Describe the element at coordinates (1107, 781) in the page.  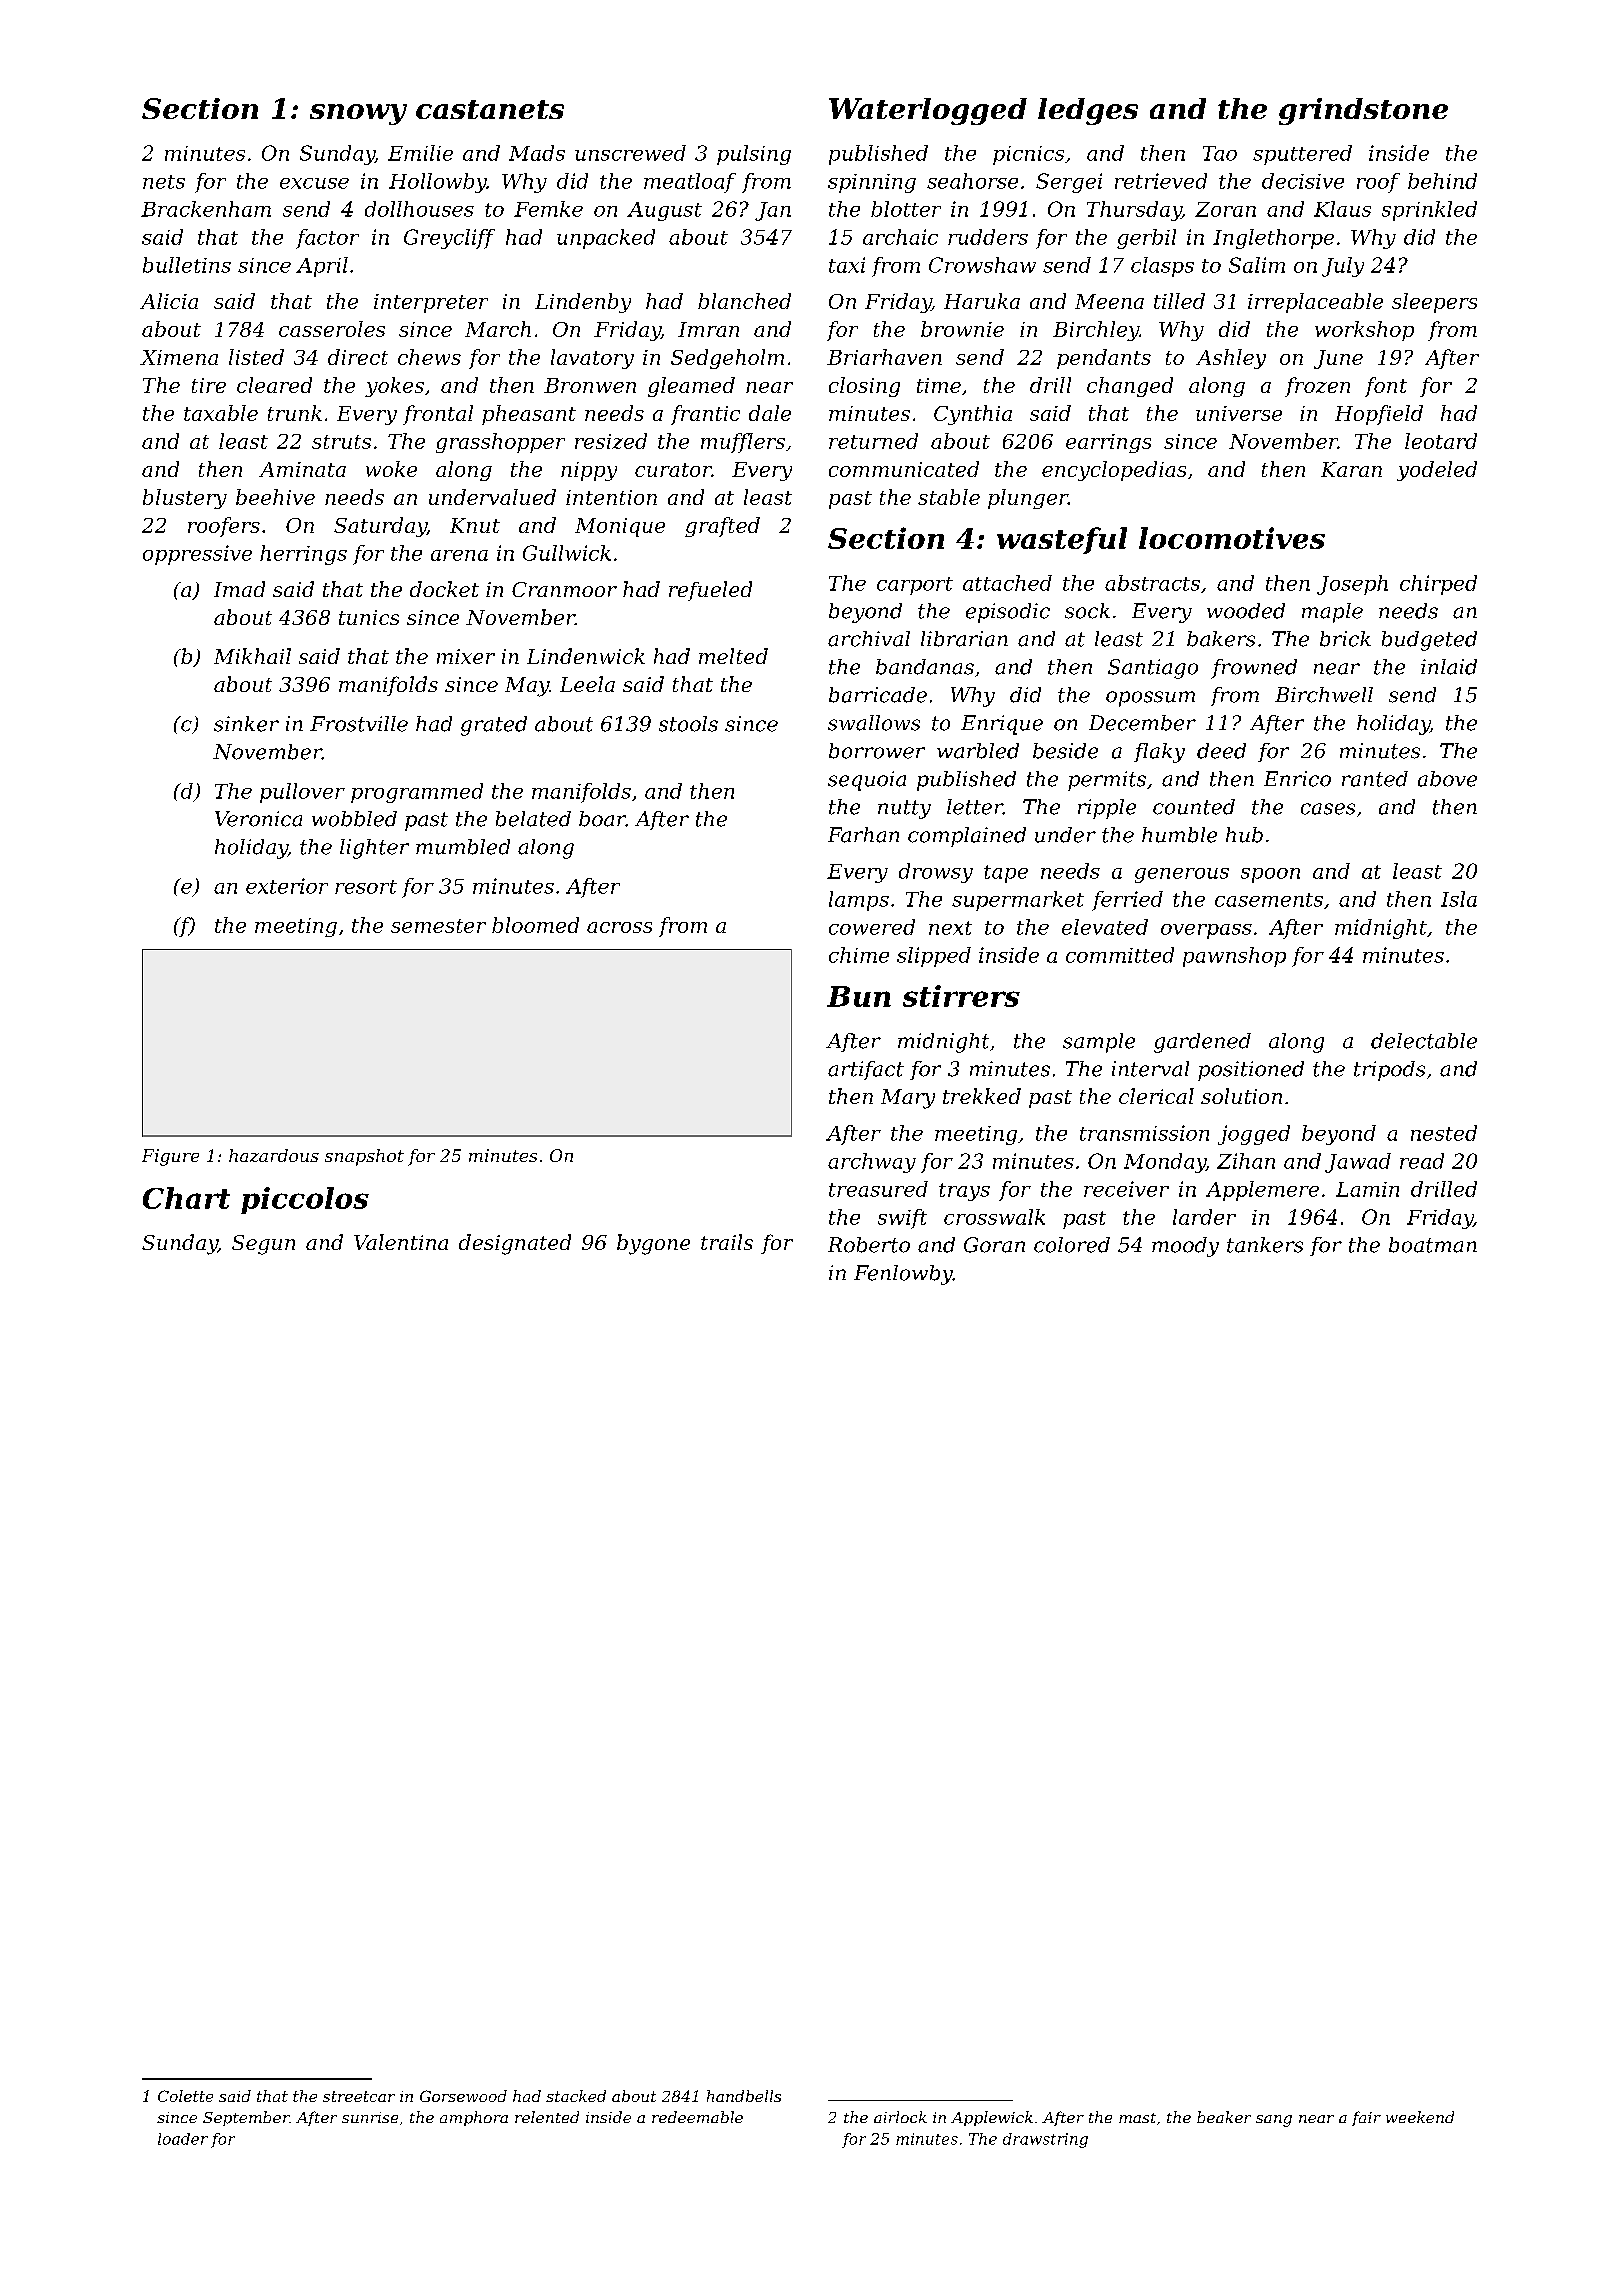
I see `permits` at that location.
